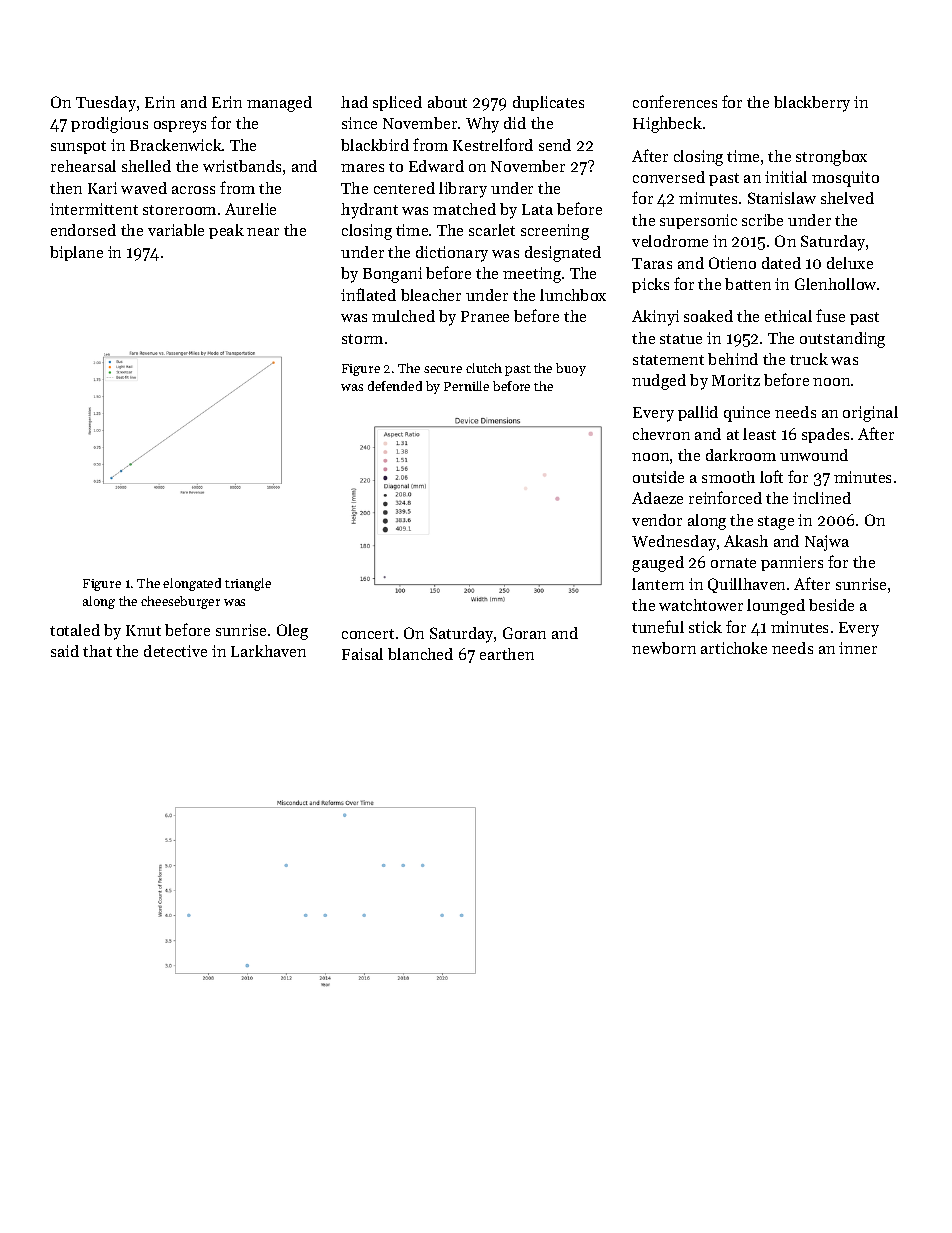 This screenshot has width=952, height=1233. What do you see at coordinates (65, 651) in the screenshot?
I see `said` at bounding box center [65, 651].
